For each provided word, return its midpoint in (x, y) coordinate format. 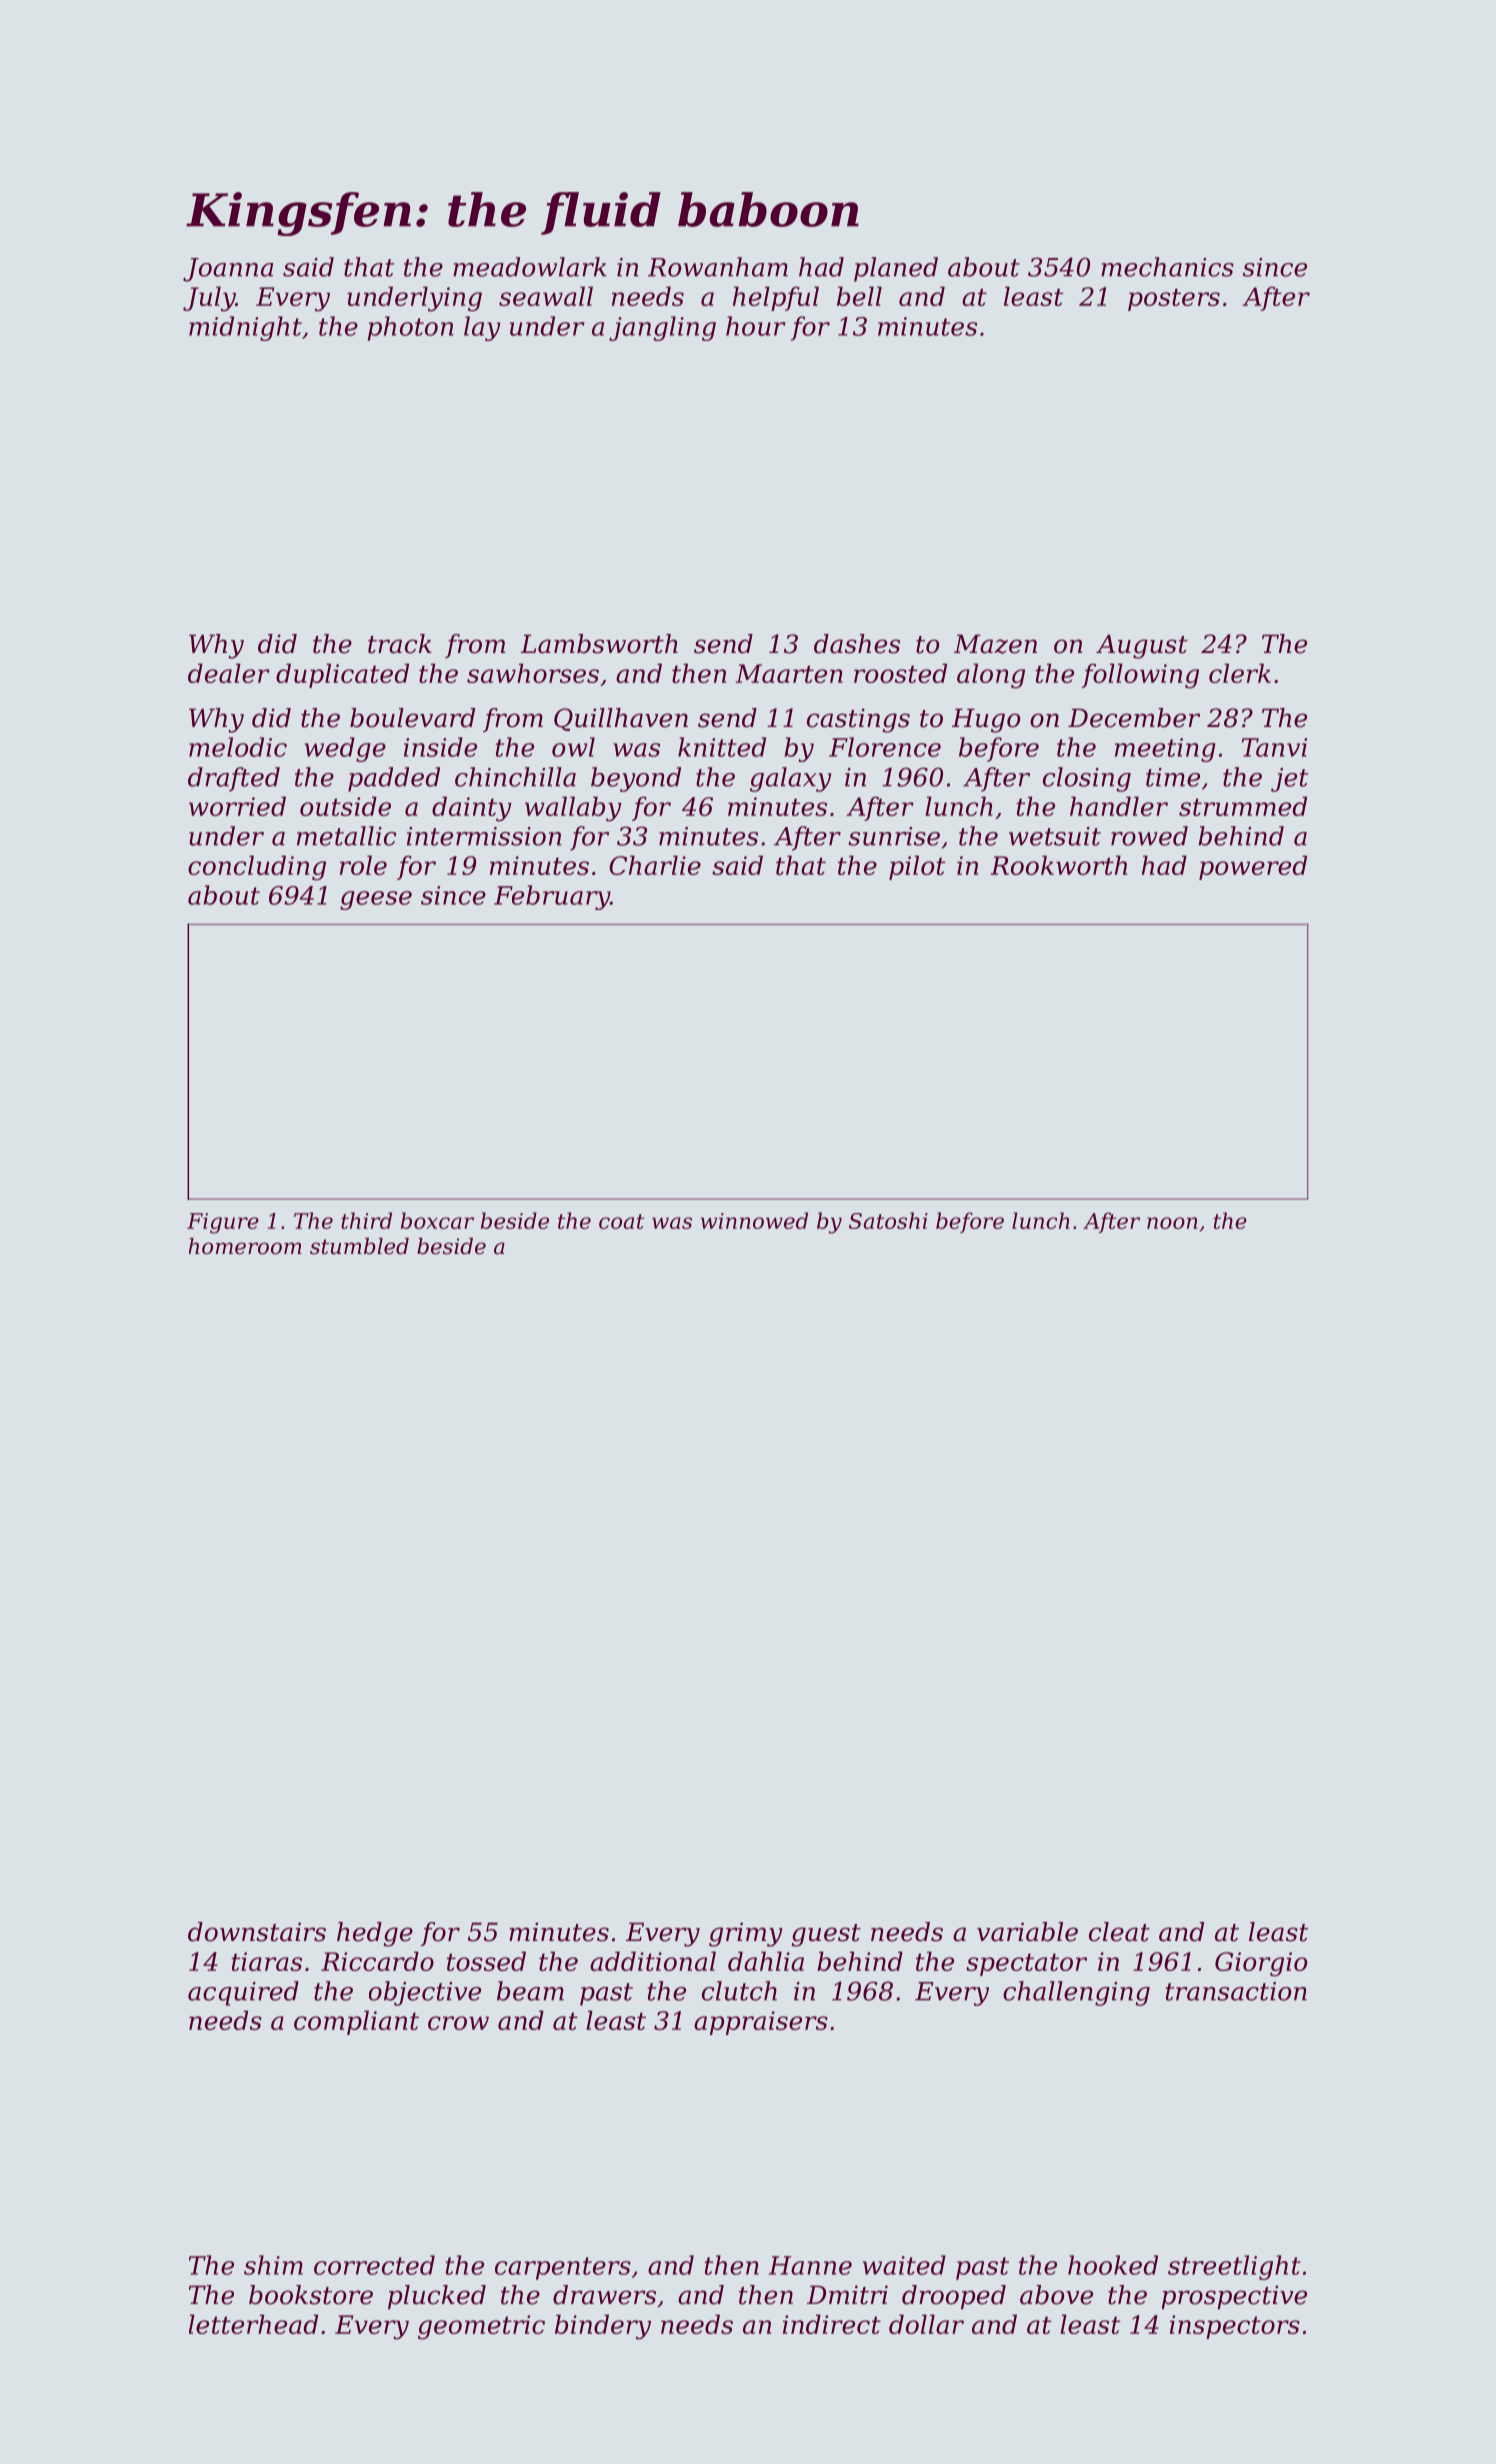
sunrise (894, 836)
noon (1172, 1223)
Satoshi (888, 1220)
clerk (1240, 673)
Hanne (810, 2265)
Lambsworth (599, 644)
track (400, 644)
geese (376, 900)
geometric (481, 2327)
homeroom (245, 1246)
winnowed (754, 1220)
